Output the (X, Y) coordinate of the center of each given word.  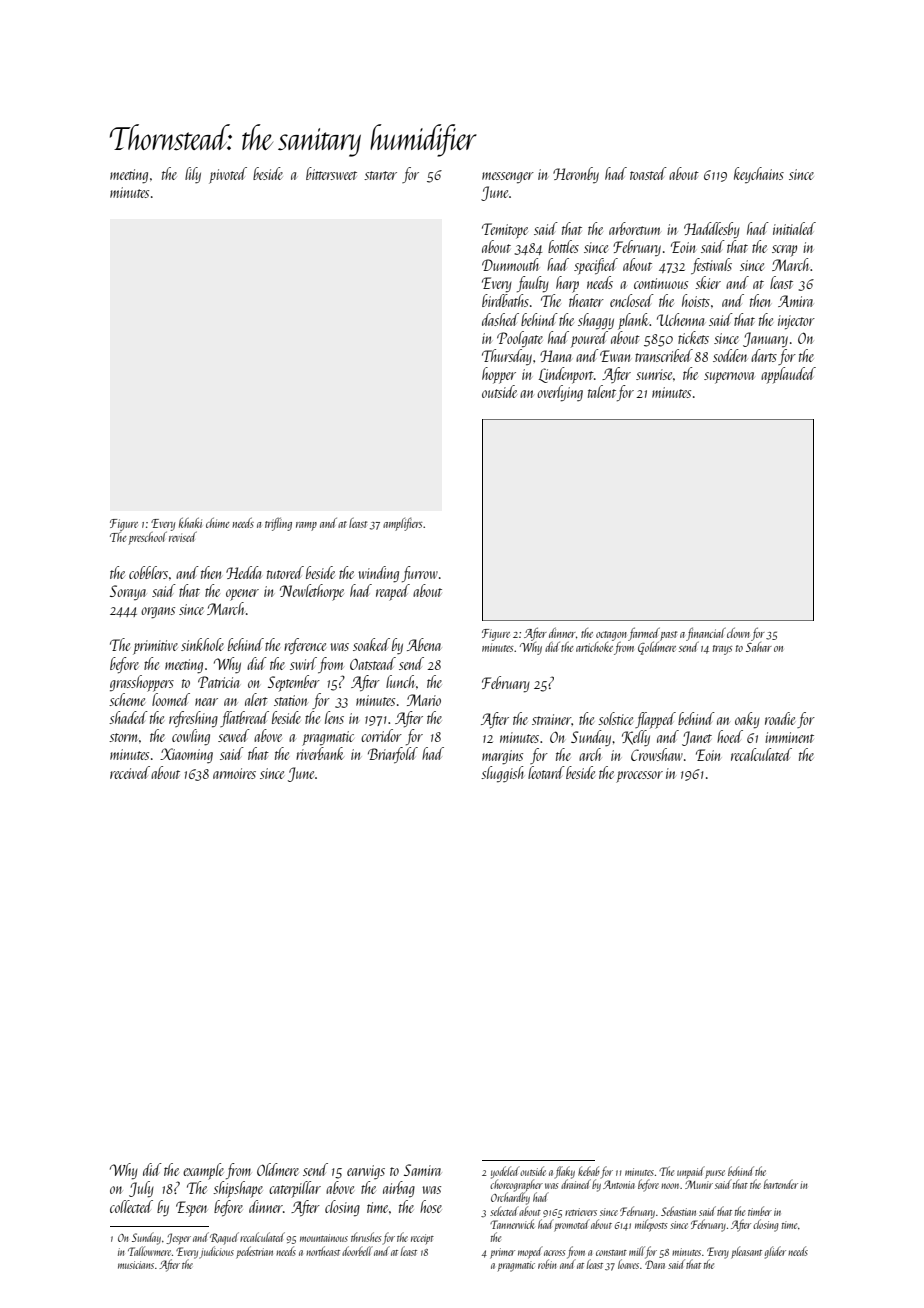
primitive (155, 647)
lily (193, 175)
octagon (611, 636)
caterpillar (295, 1189)
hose (431, 1206)
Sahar (759, 647)
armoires (234, 773)
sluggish (502, 774)
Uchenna (680, 319)
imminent (789, 737)
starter (380, 175)
